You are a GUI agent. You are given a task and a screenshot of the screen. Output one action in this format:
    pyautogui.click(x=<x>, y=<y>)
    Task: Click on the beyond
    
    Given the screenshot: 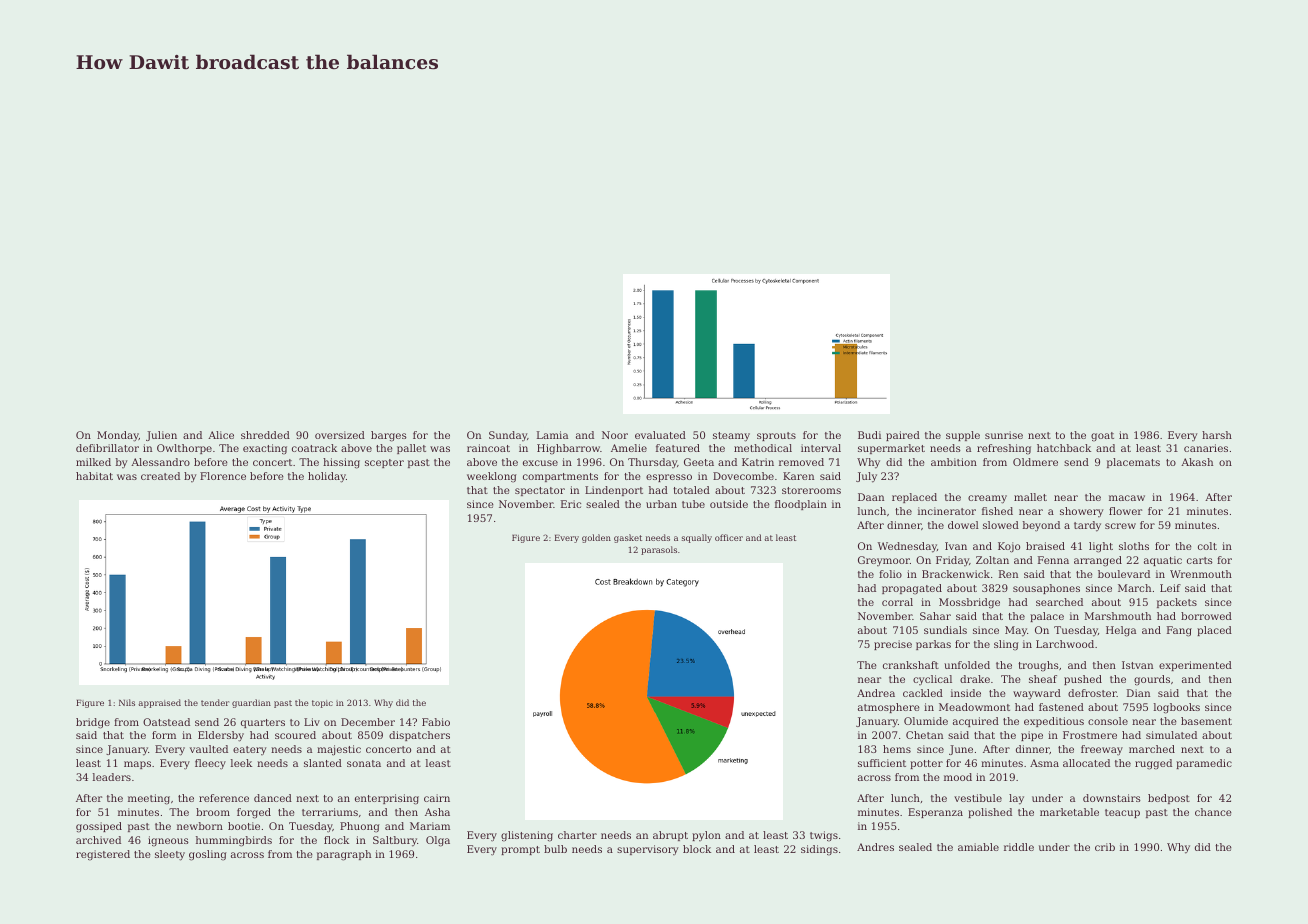 What is the action you would take?
    pyautogui.click(x=1041, y=526)
